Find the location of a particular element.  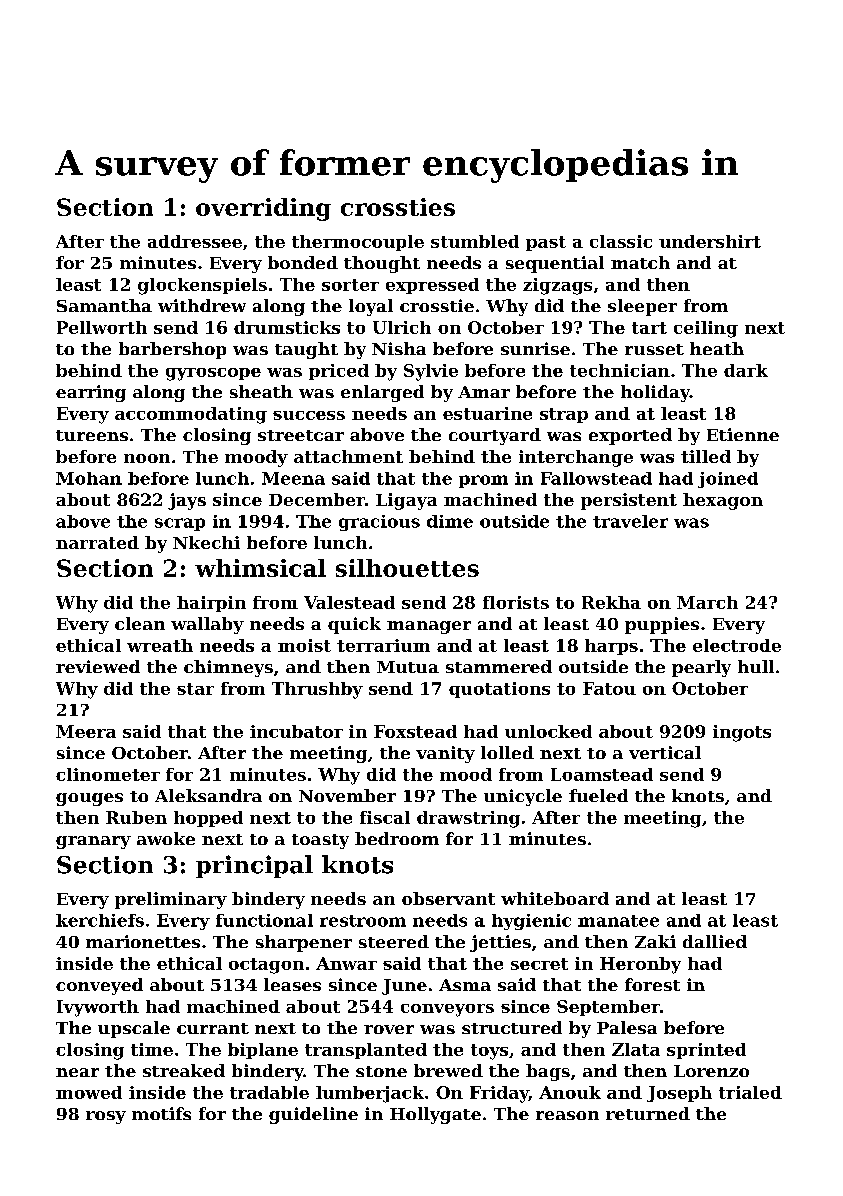

toasty is located at coordinates (320, 841).
